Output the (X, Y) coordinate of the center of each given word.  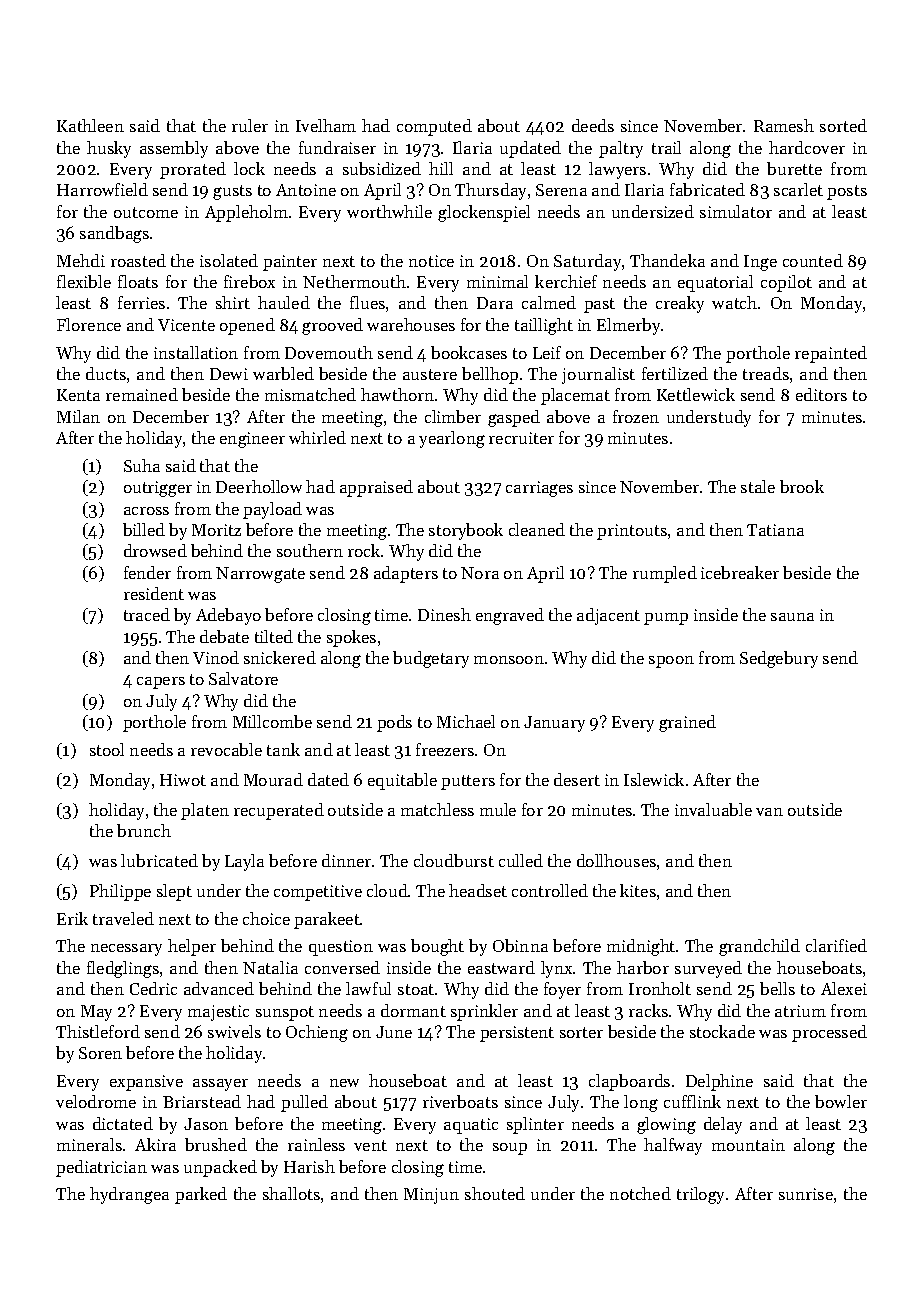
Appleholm (246, 213)
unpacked (220, 1168)
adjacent (608, 616)
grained (687, 723)
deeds (593, 125)
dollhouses (616, 860)
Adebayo (228, 616)
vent (370, 1145)
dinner (346, 860)
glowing (666, 1125)
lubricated (159, 860)
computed (434, 127)
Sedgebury (779, 659)
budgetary (431, 659)
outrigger (158, 489)
